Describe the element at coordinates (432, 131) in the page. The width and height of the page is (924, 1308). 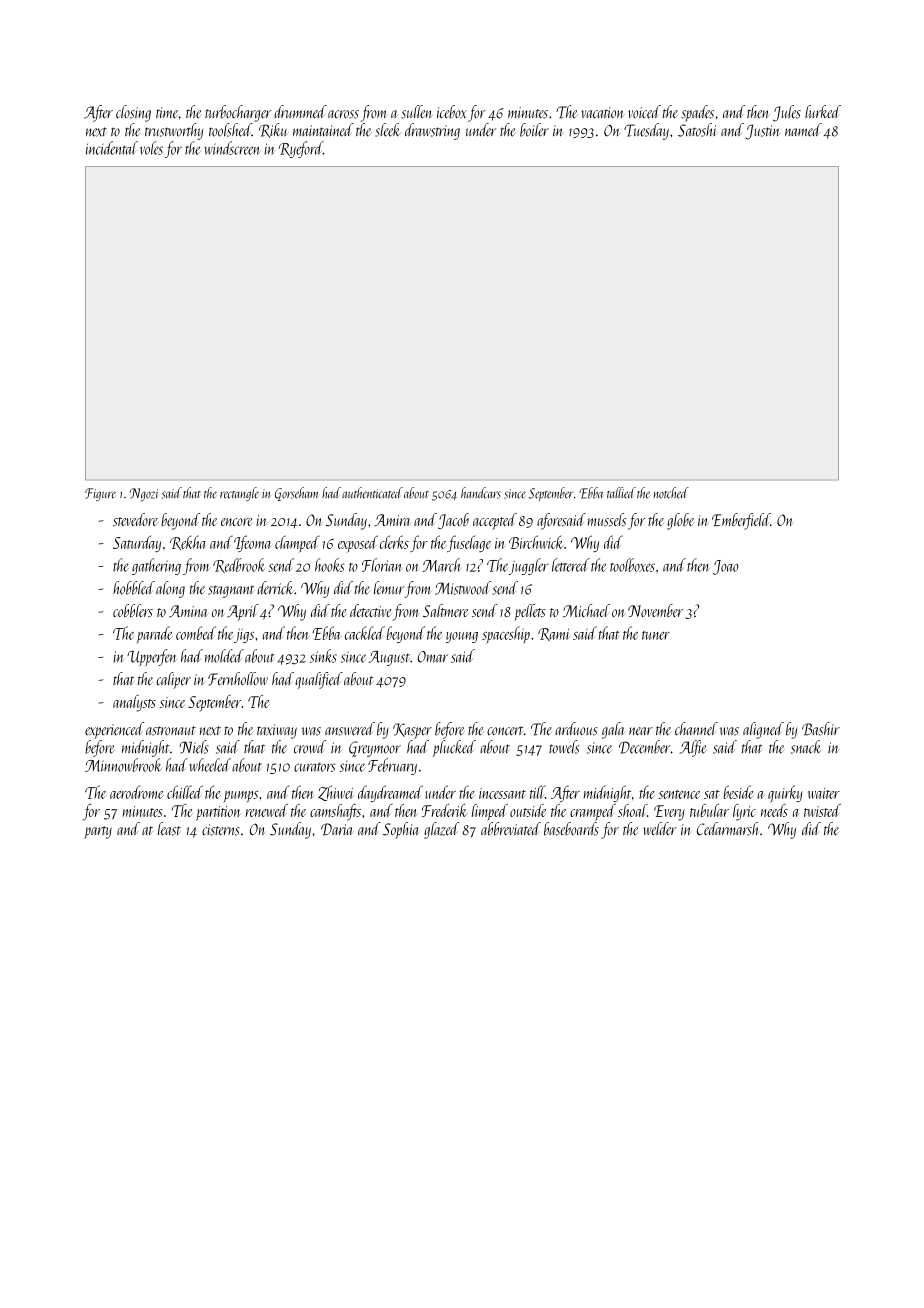
I see `drawstring` at that location.
